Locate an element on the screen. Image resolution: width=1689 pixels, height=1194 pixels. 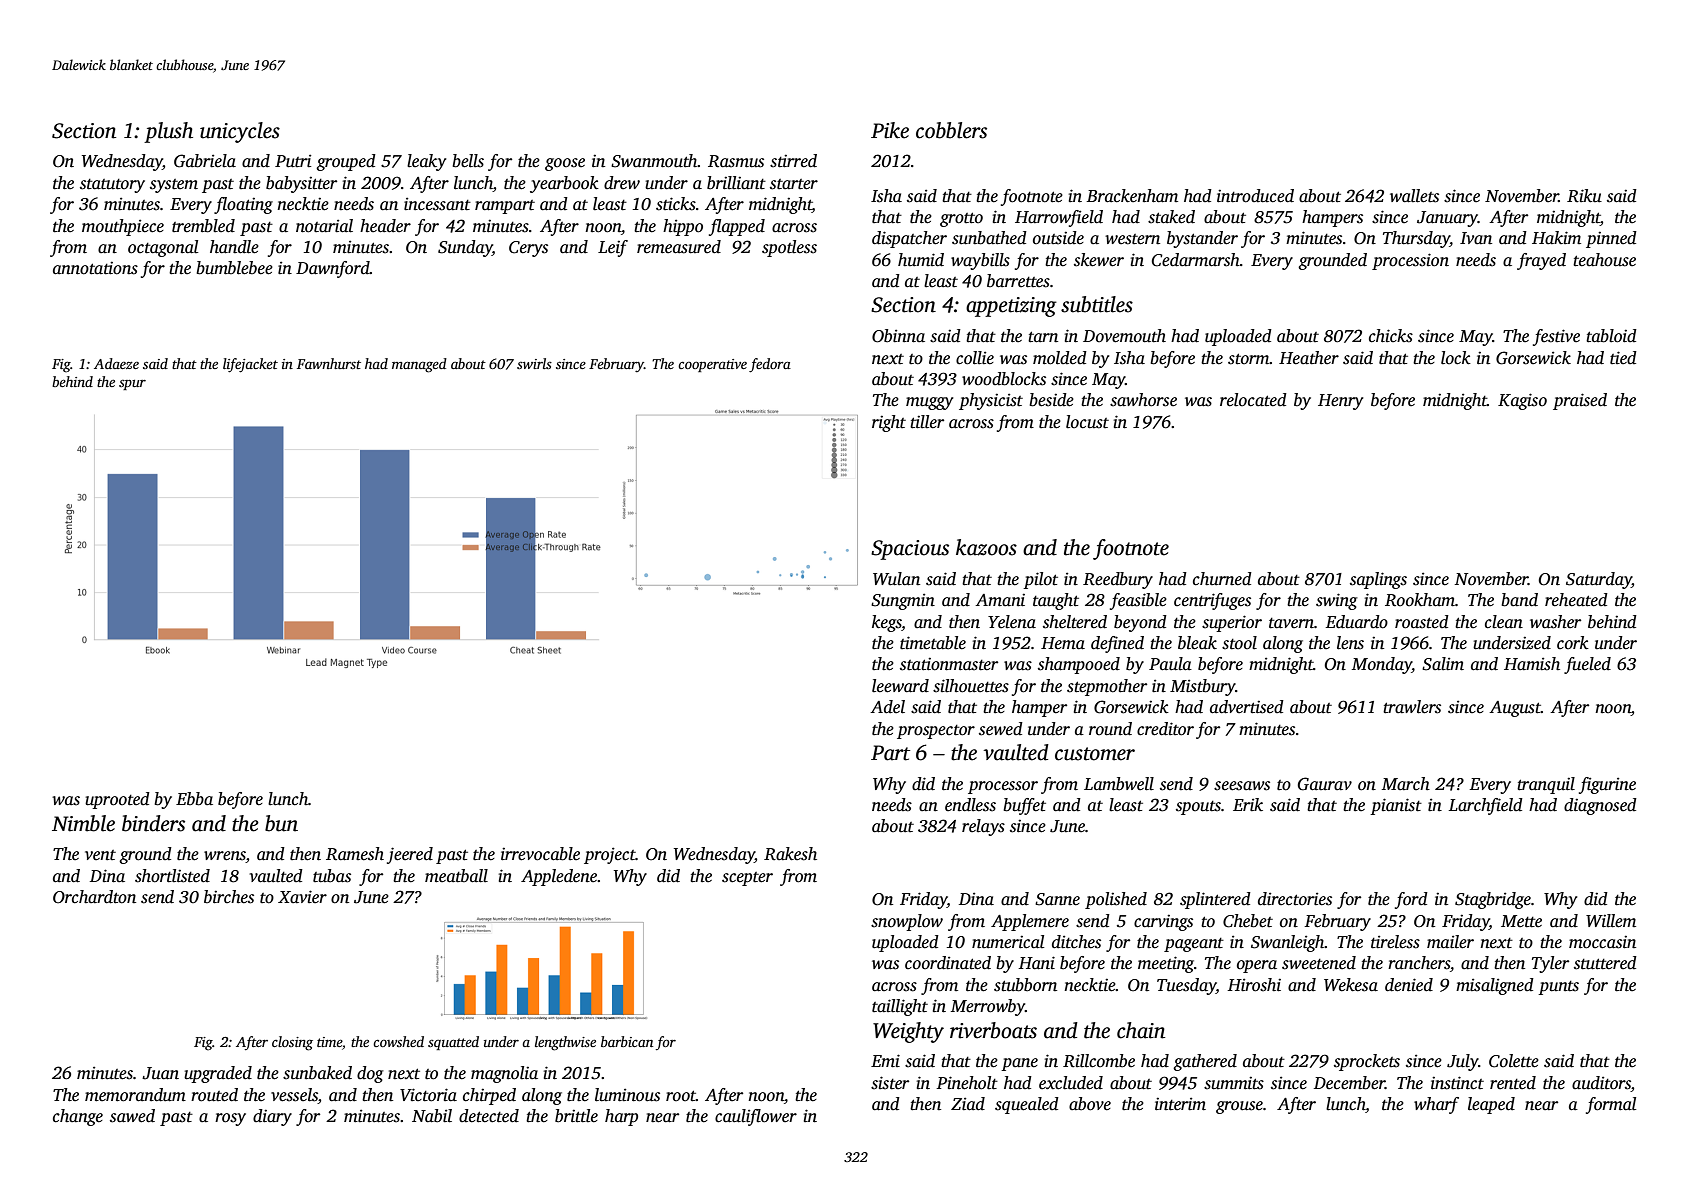
festive is located at coordinates (1556, 337).
